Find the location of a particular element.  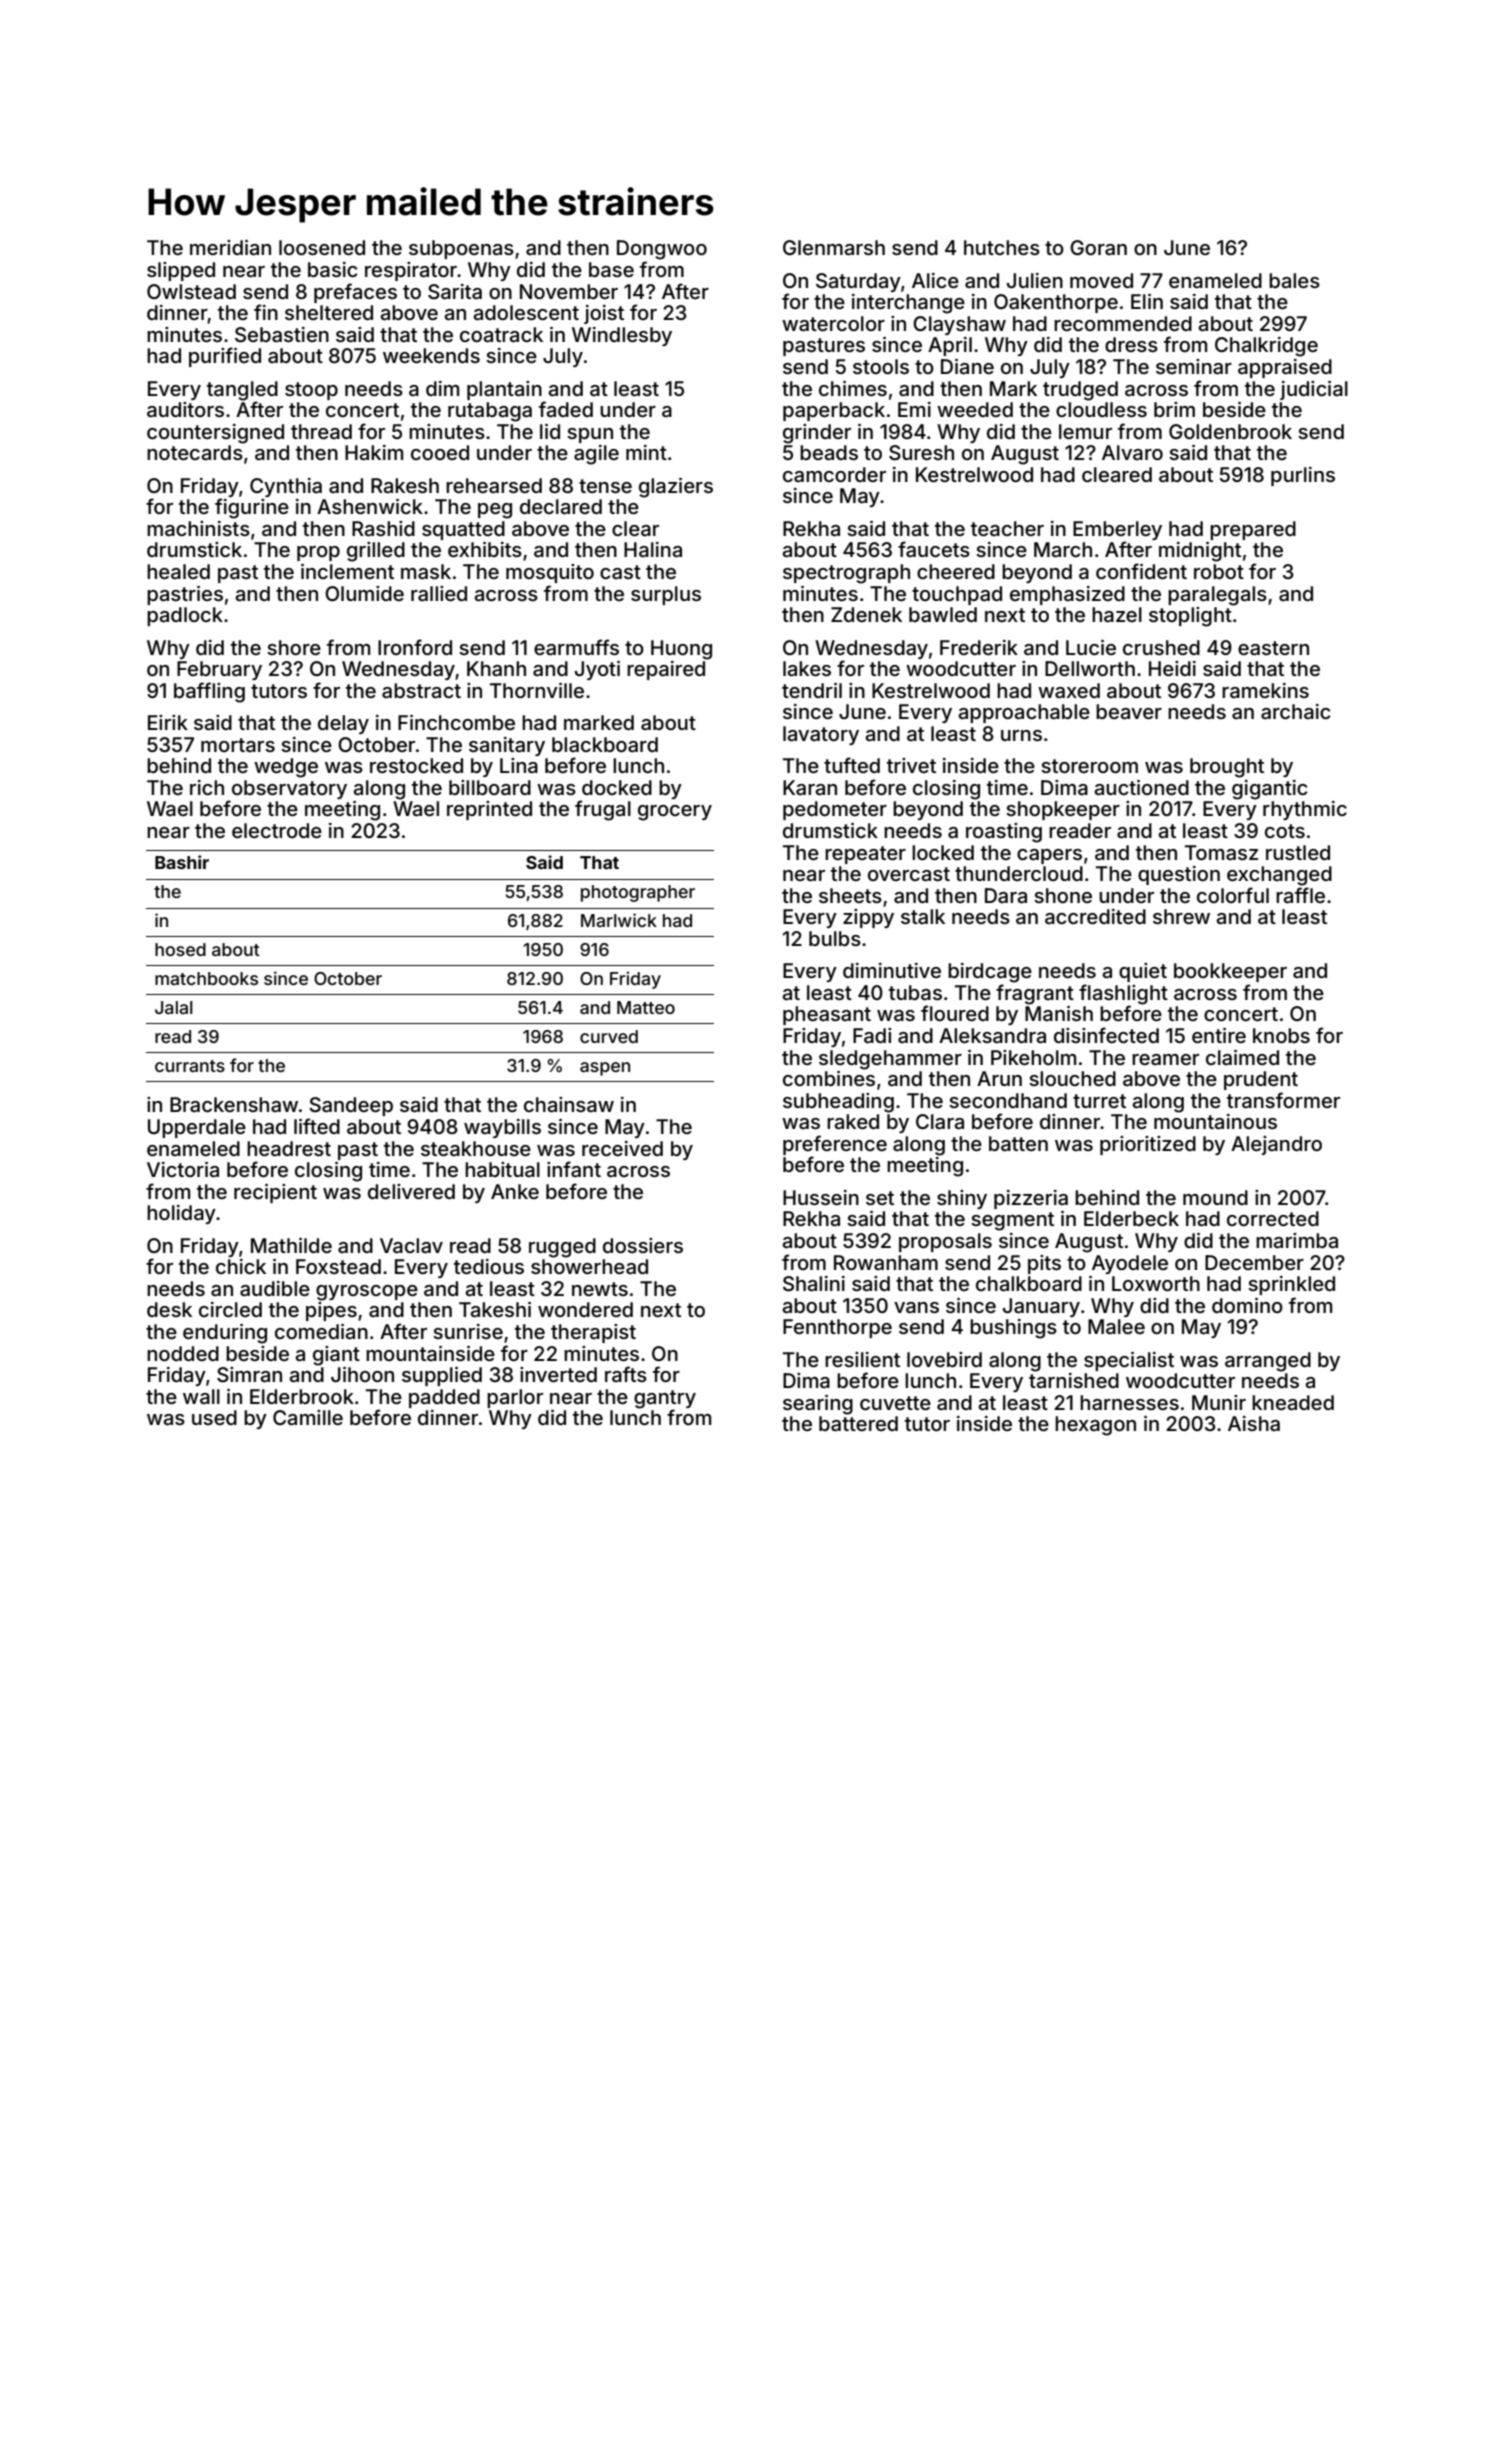

resilient is located at coordinates (862, 1359).
